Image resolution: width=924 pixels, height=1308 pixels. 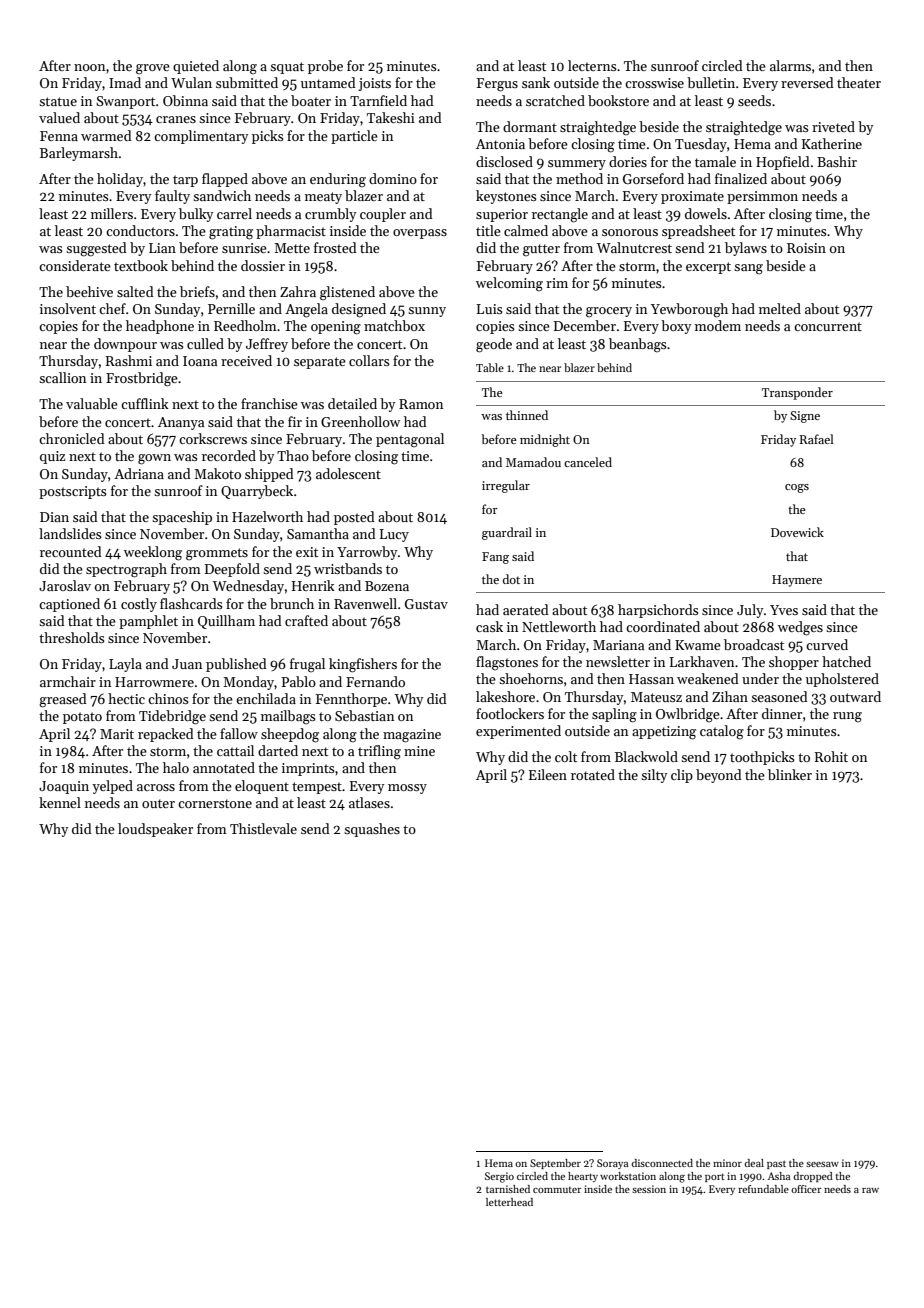 I want to click on Sergio, so click(x=499, y=1177).
